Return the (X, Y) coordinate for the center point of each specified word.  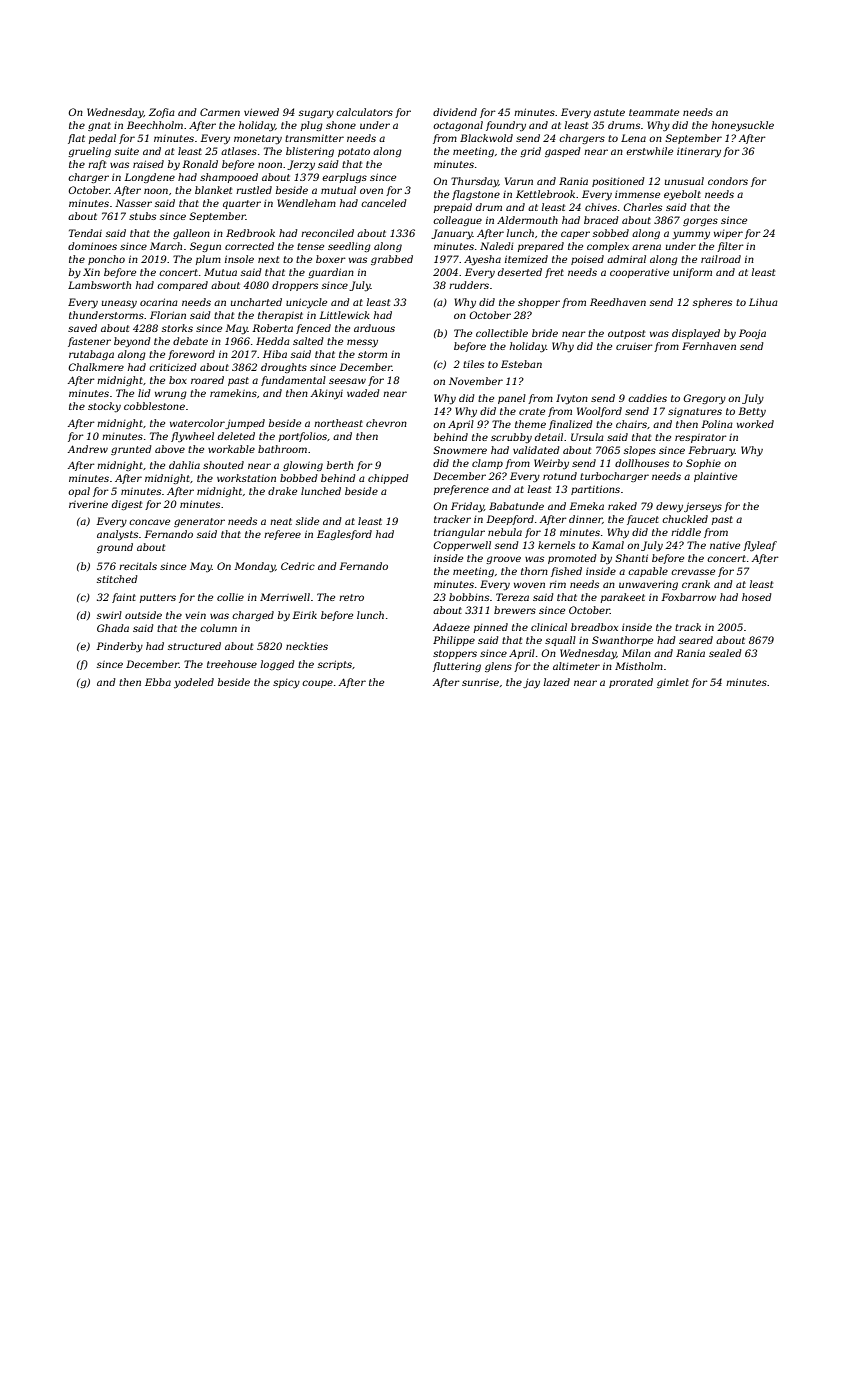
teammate (654, 112)
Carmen (220, 112)
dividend (455, 112)
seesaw (347, 381)
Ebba (158, 682)
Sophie (703, 464)
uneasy (119, 304)
